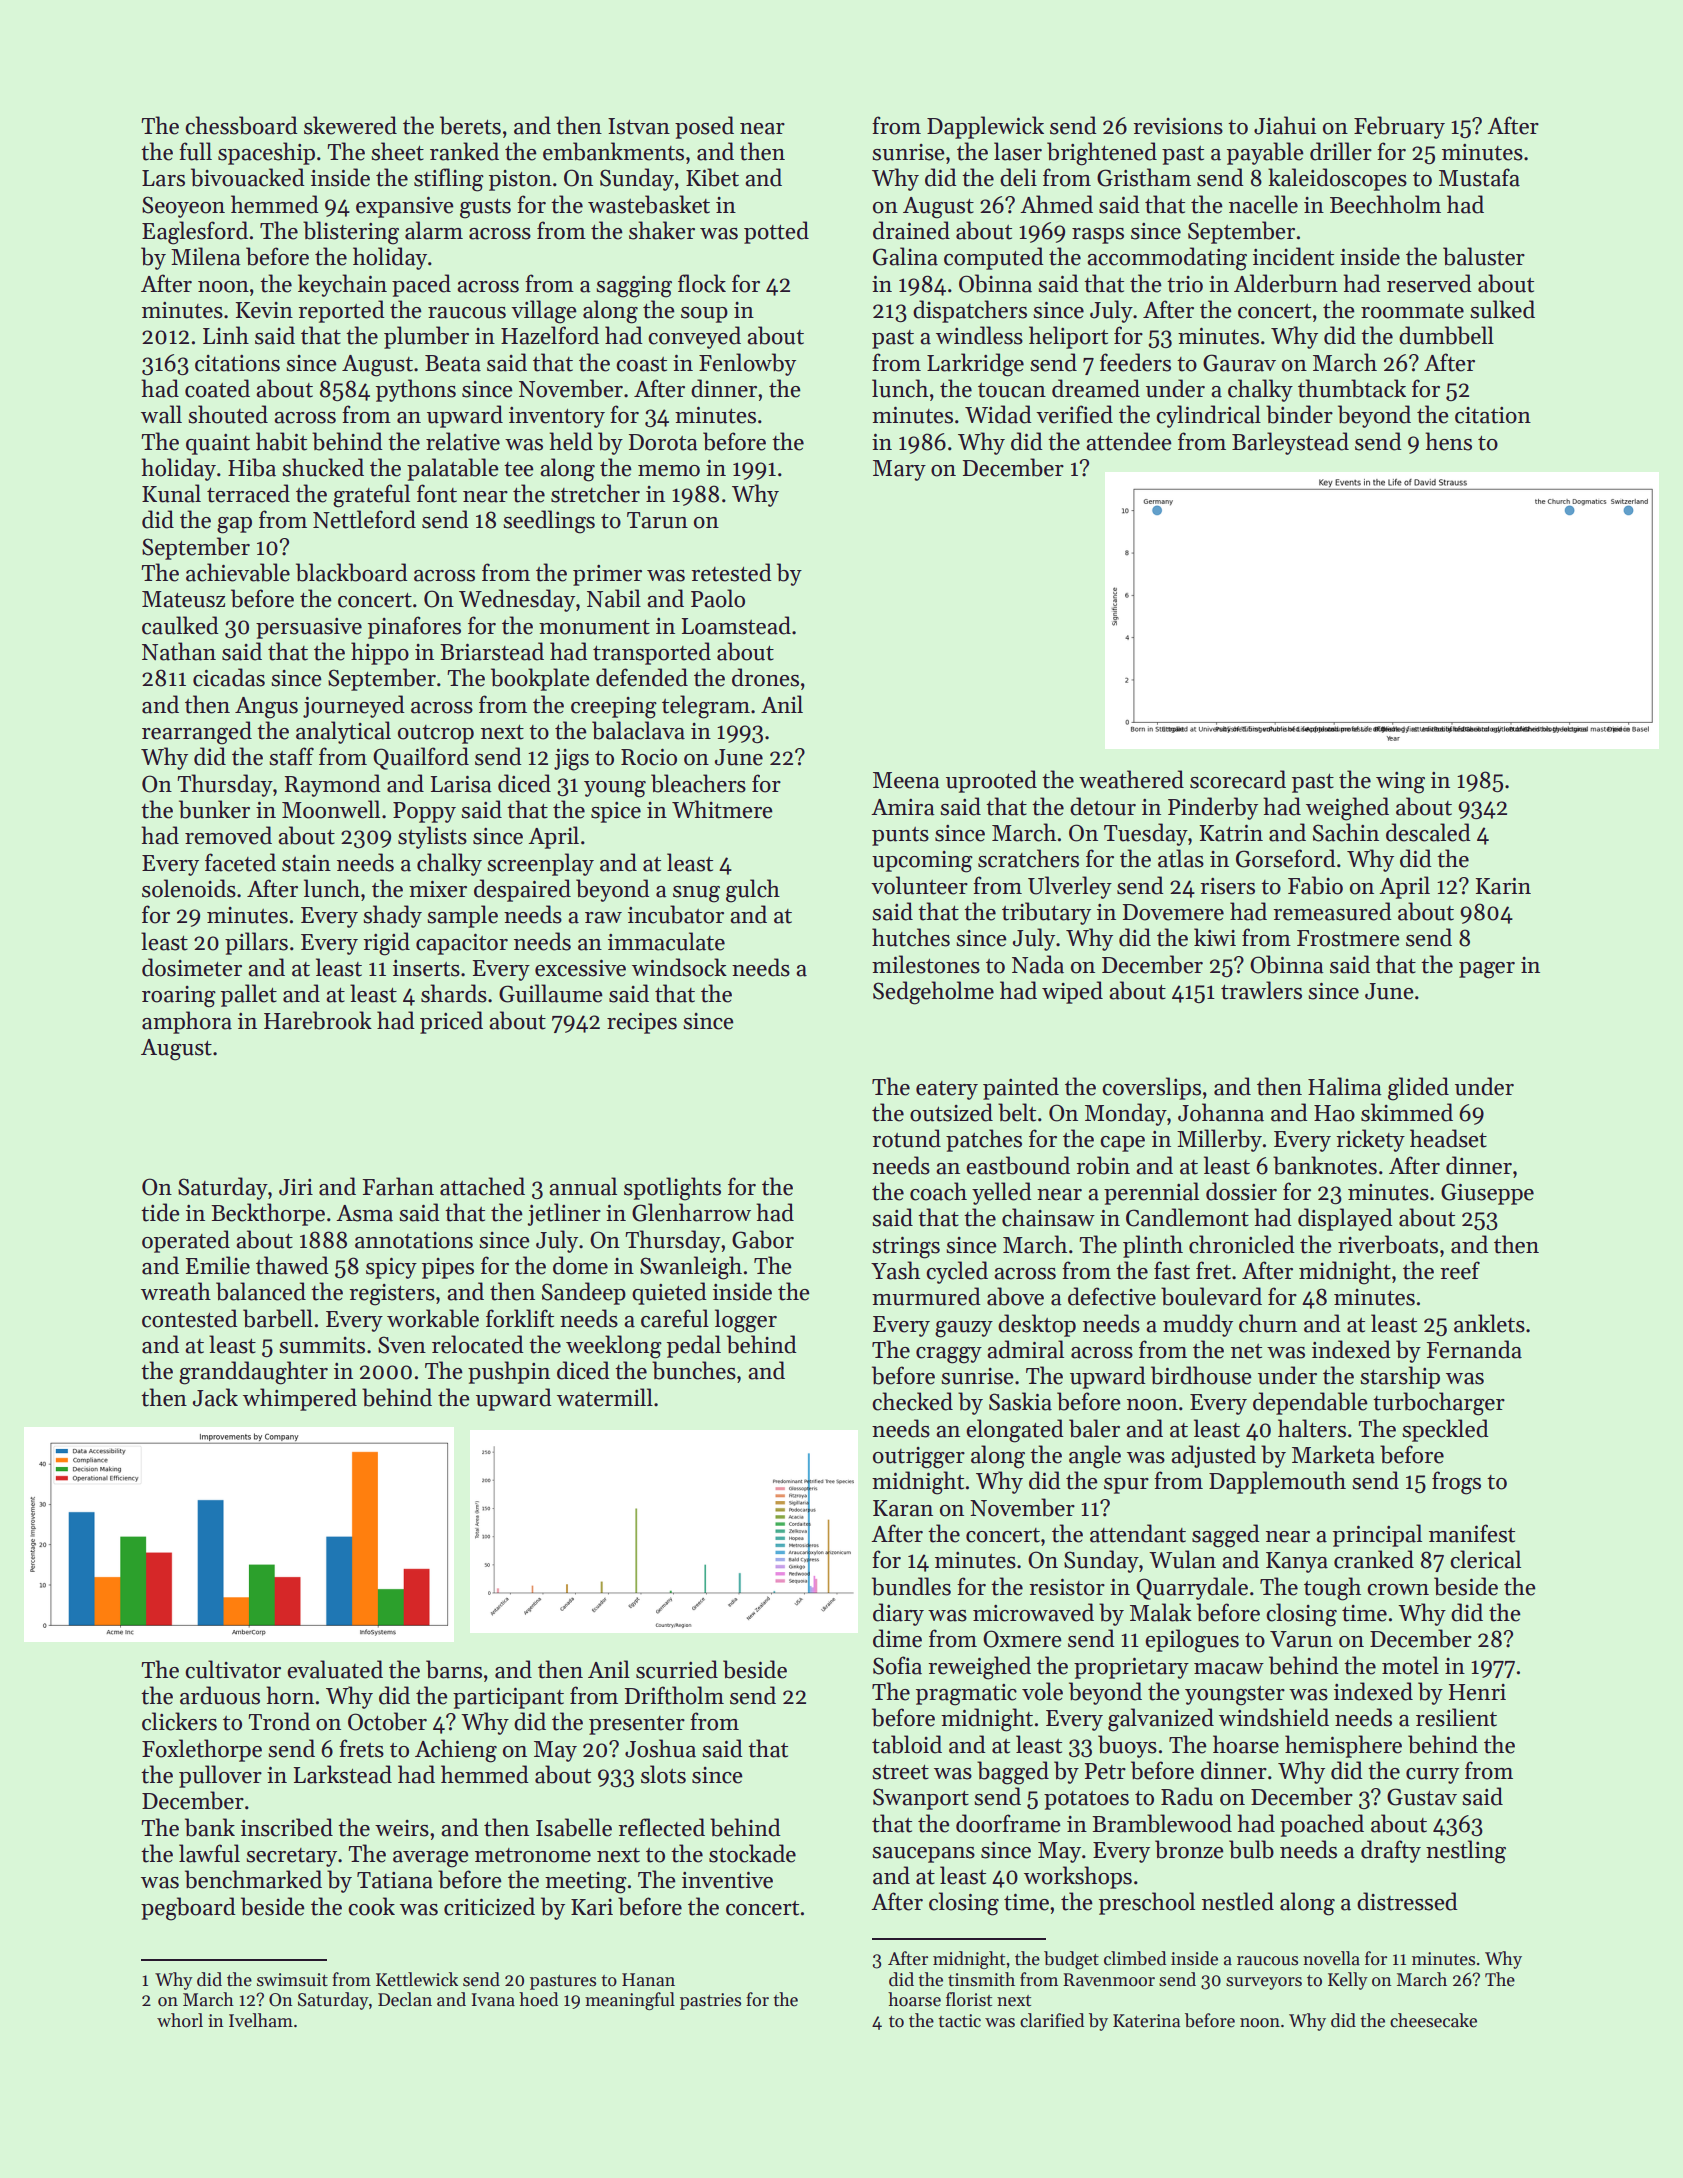 This screenshot has height=2178, width=1683. What do you see at coordinates (712, 177) in the screenshot?
I see `Kibet` at bounding box center [712, 177].
